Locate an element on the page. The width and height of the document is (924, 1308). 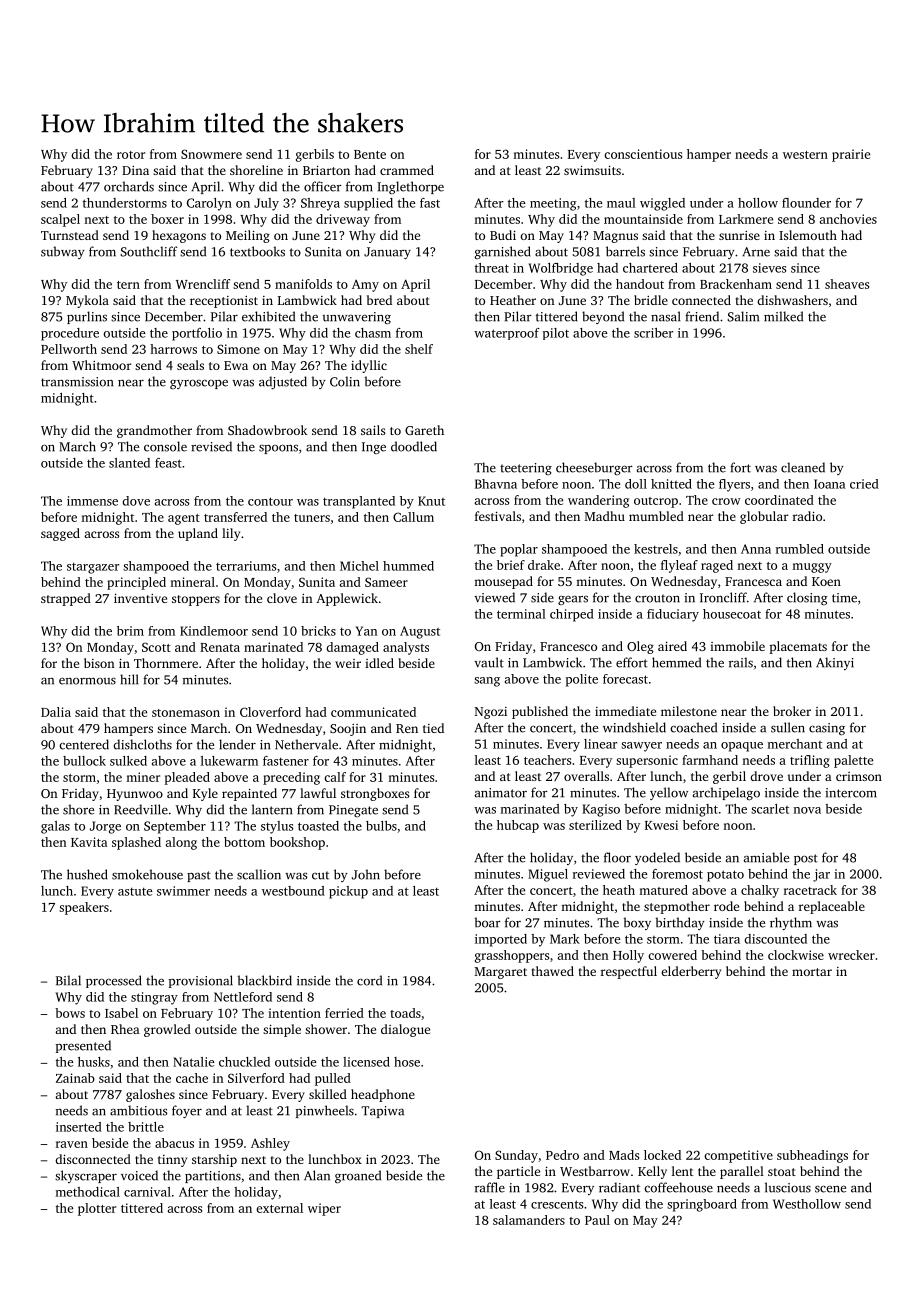
Jorge is located at coordinates (105, 827).
